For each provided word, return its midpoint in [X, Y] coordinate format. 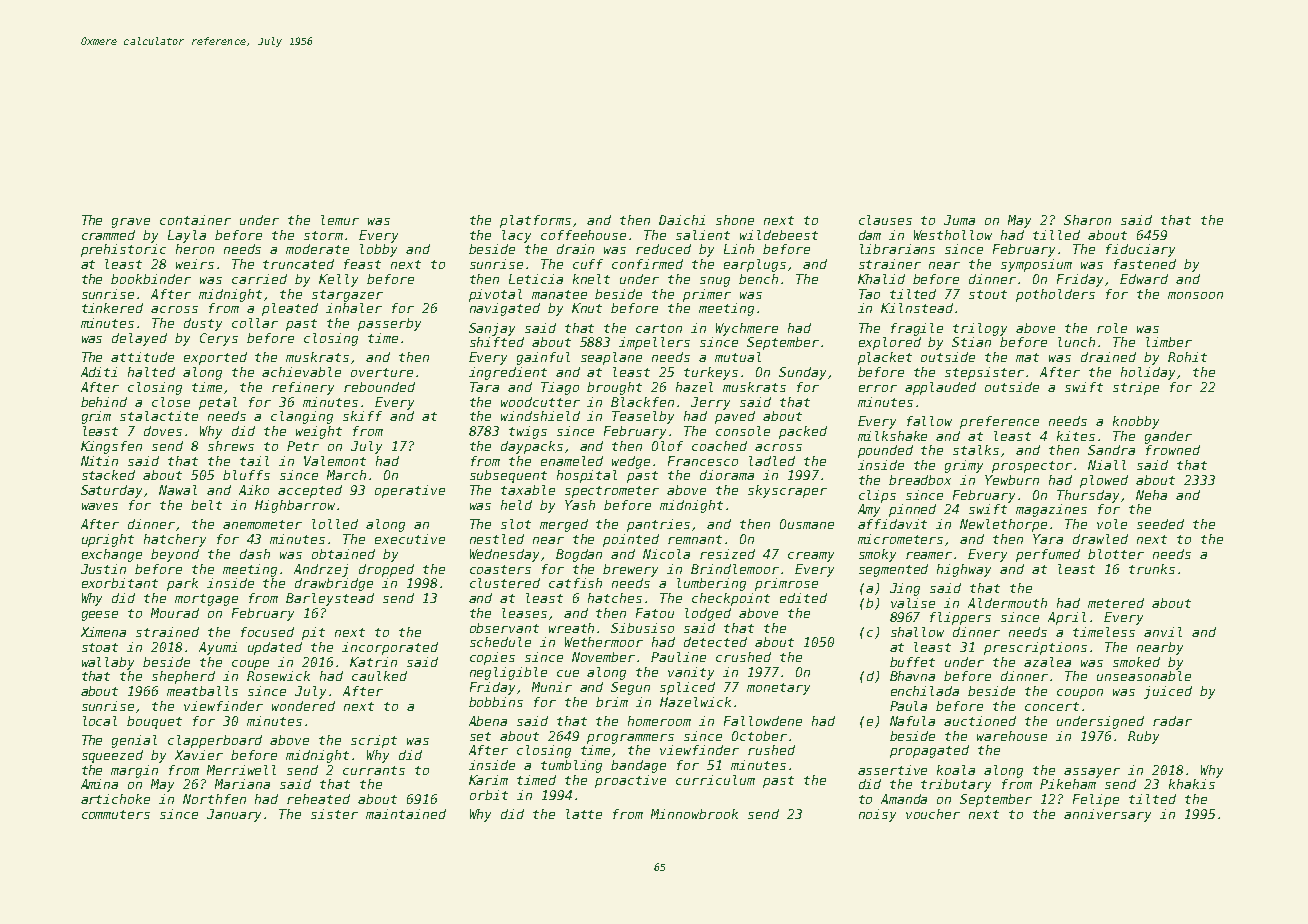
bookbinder [151, 279]
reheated [318, 799]
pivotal [495, 295]
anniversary [1107, 815]
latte [584, 814]
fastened [1145, 264]
